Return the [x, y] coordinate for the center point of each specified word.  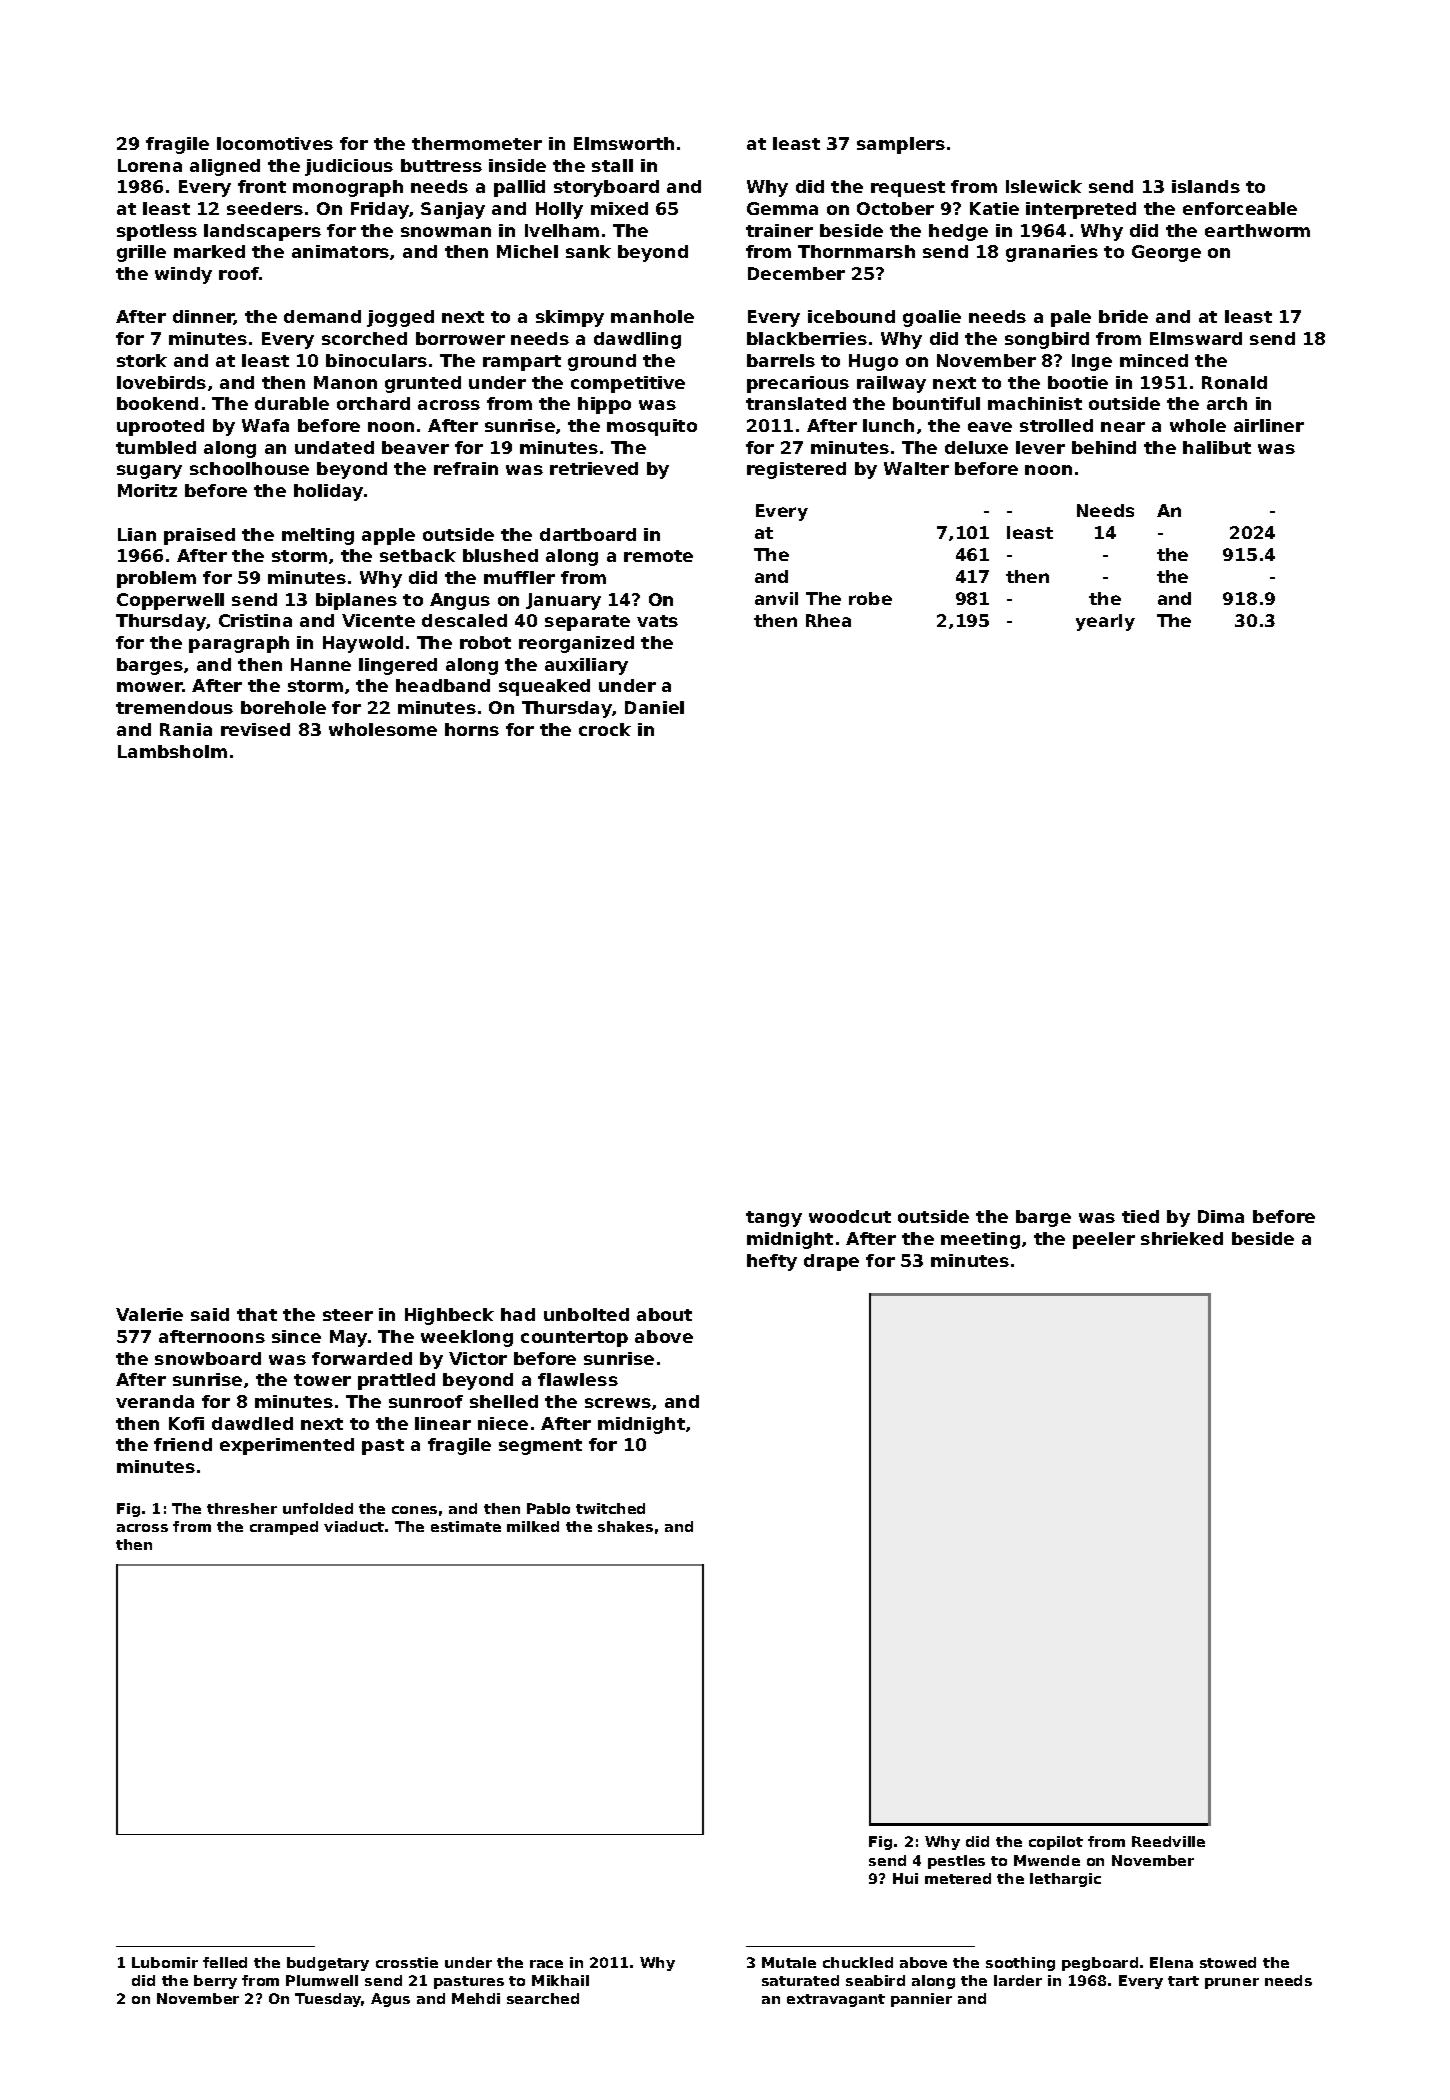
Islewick [1044, 186]
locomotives [275, 143]
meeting [980, 1240]
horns [472, 729]
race [546, 1964]
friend [183, 1444]
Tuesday [328, 2000]
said [210, 1314]
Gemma [782, 208]
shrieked [1182, 1238]
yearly [1105, 622]
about [664, 1314]
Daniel [654, 707]
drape [831, 1262]
